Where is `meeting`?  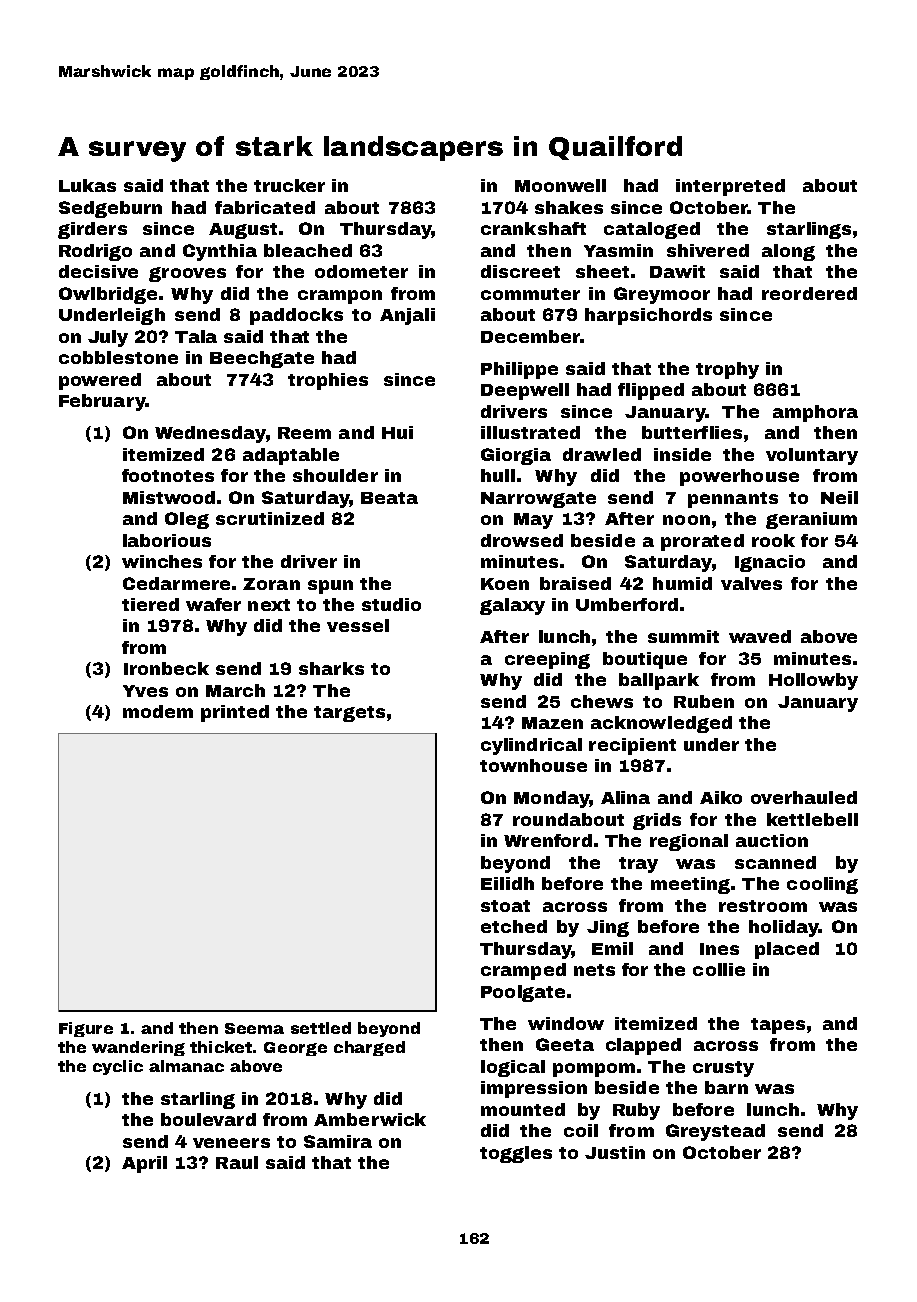 meeting is located at coordinates (690, 885).
